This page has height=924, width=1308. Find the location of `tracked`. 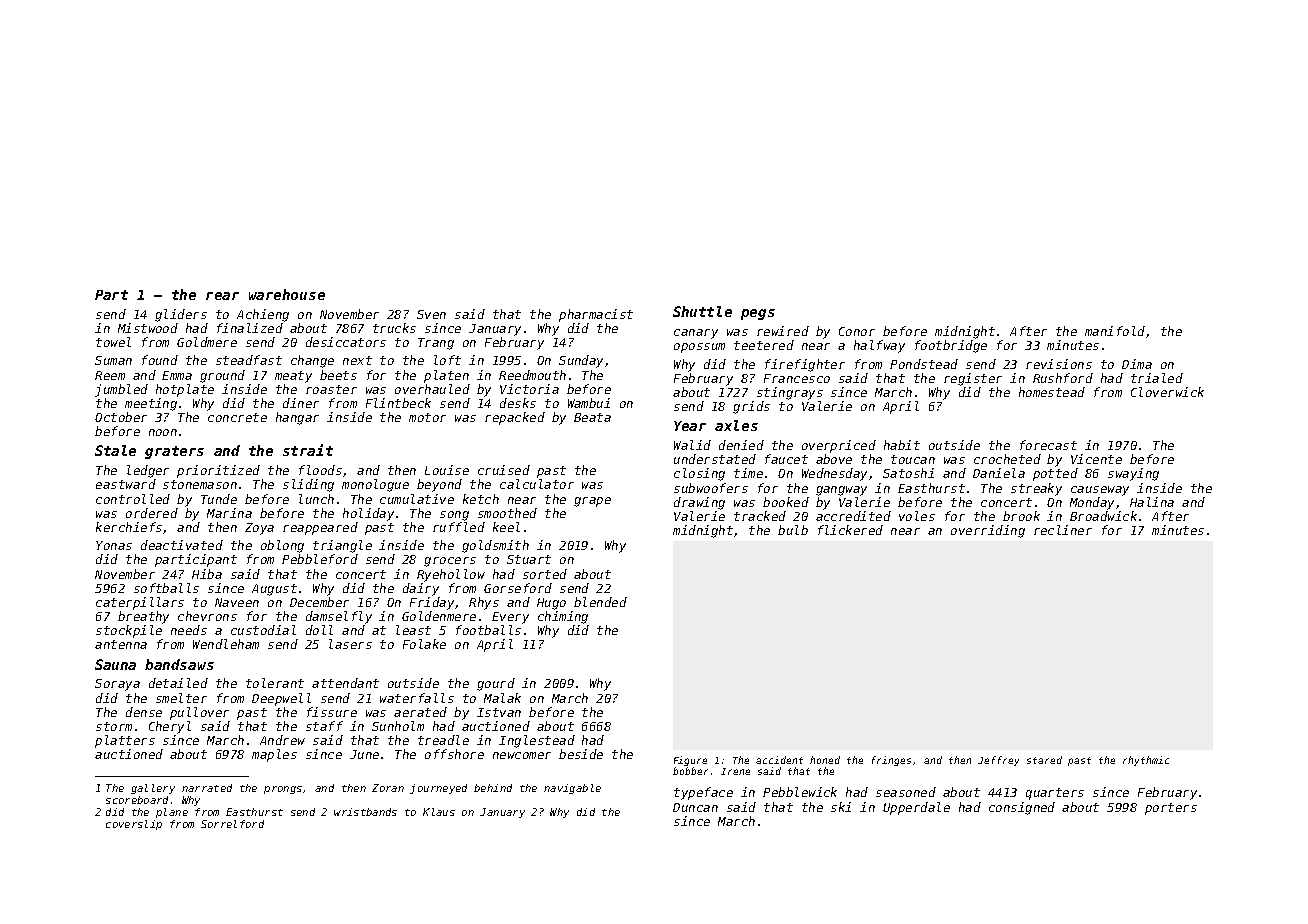

tracked is located at coordinates (760, 516).
